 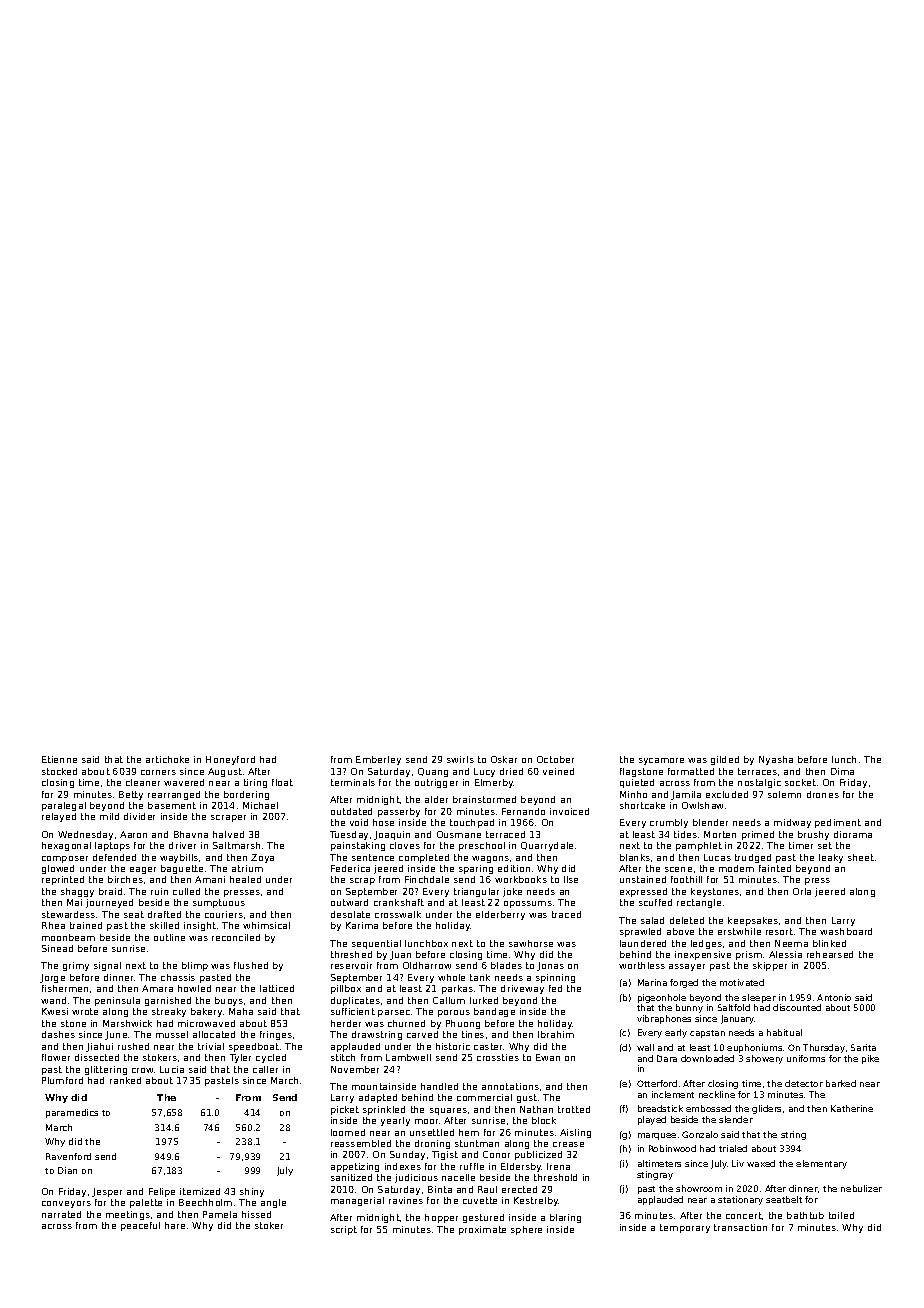 I want to click on Etienne, so click(x=59, y=759).
